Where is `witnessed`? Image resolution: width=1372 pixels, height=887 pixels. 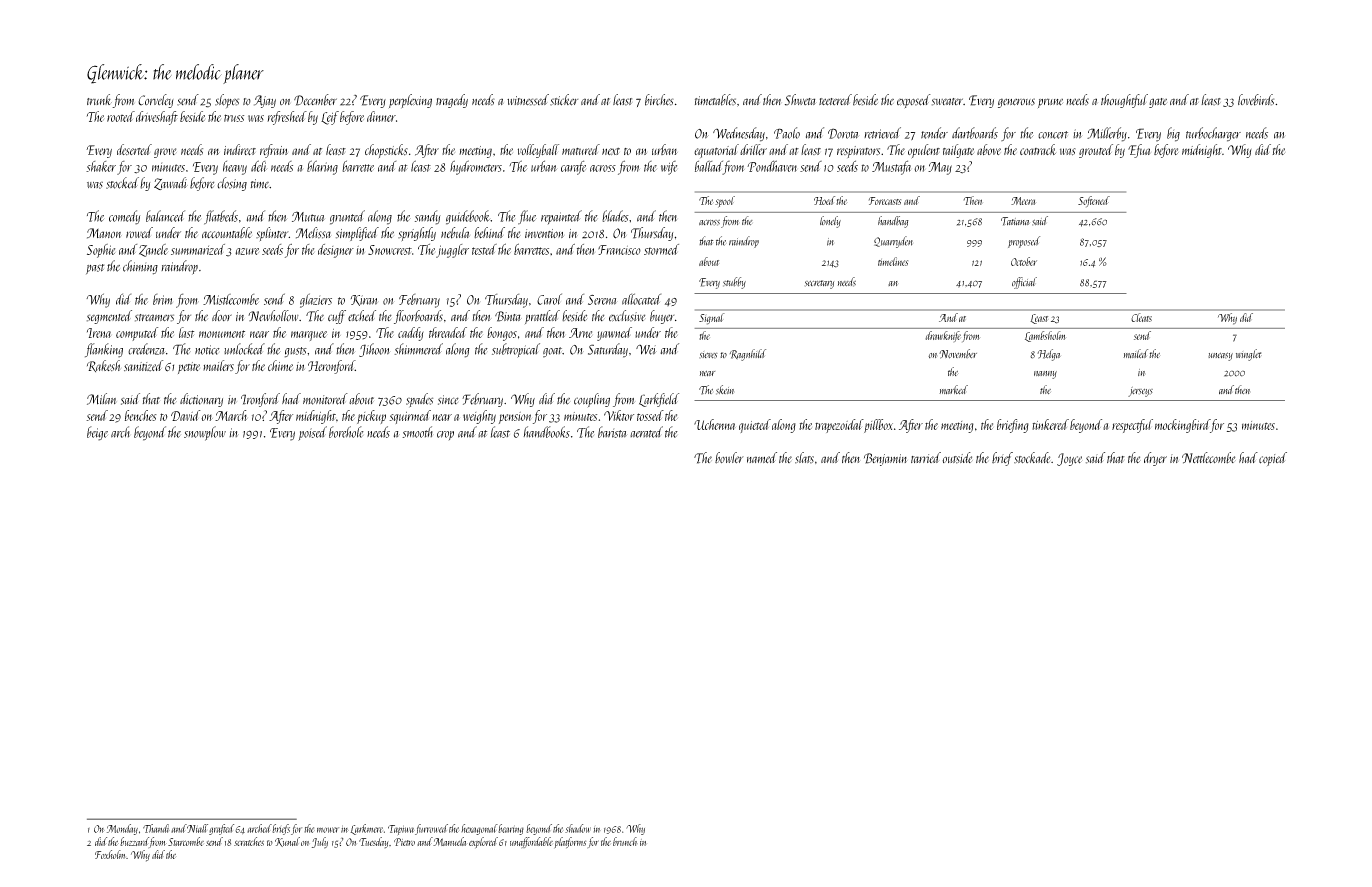 witnessed is located at coordinates (528, 100).
